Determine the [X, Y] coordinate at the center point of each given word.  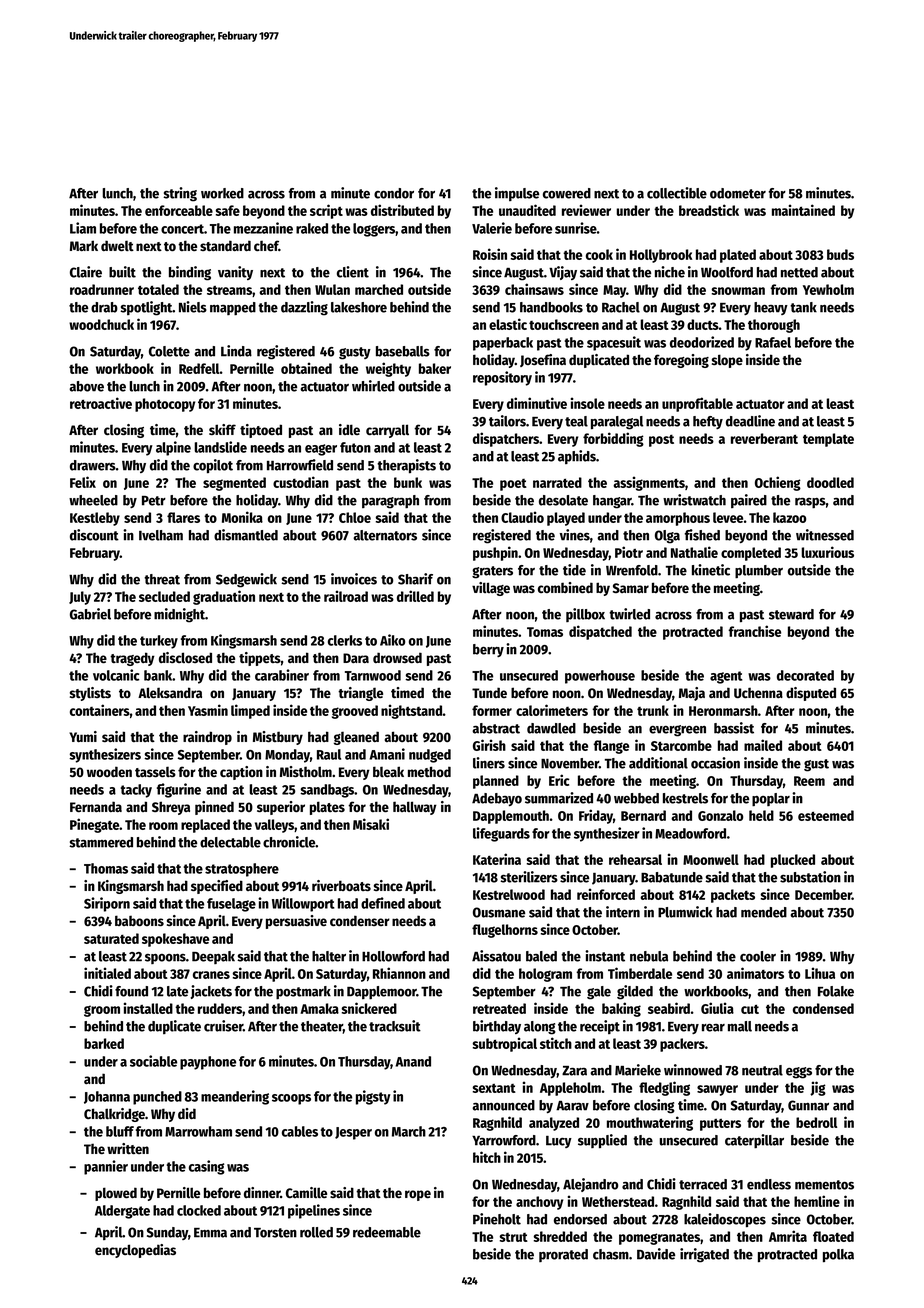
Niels [193, 307]
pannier [106, 1167]
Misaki [371, 824]
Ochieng [778, 483]
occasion [715, 763]
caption [241, 773]
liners [489, 763]
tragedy [132, 659]
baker [435, 368]
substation [810, 877]
